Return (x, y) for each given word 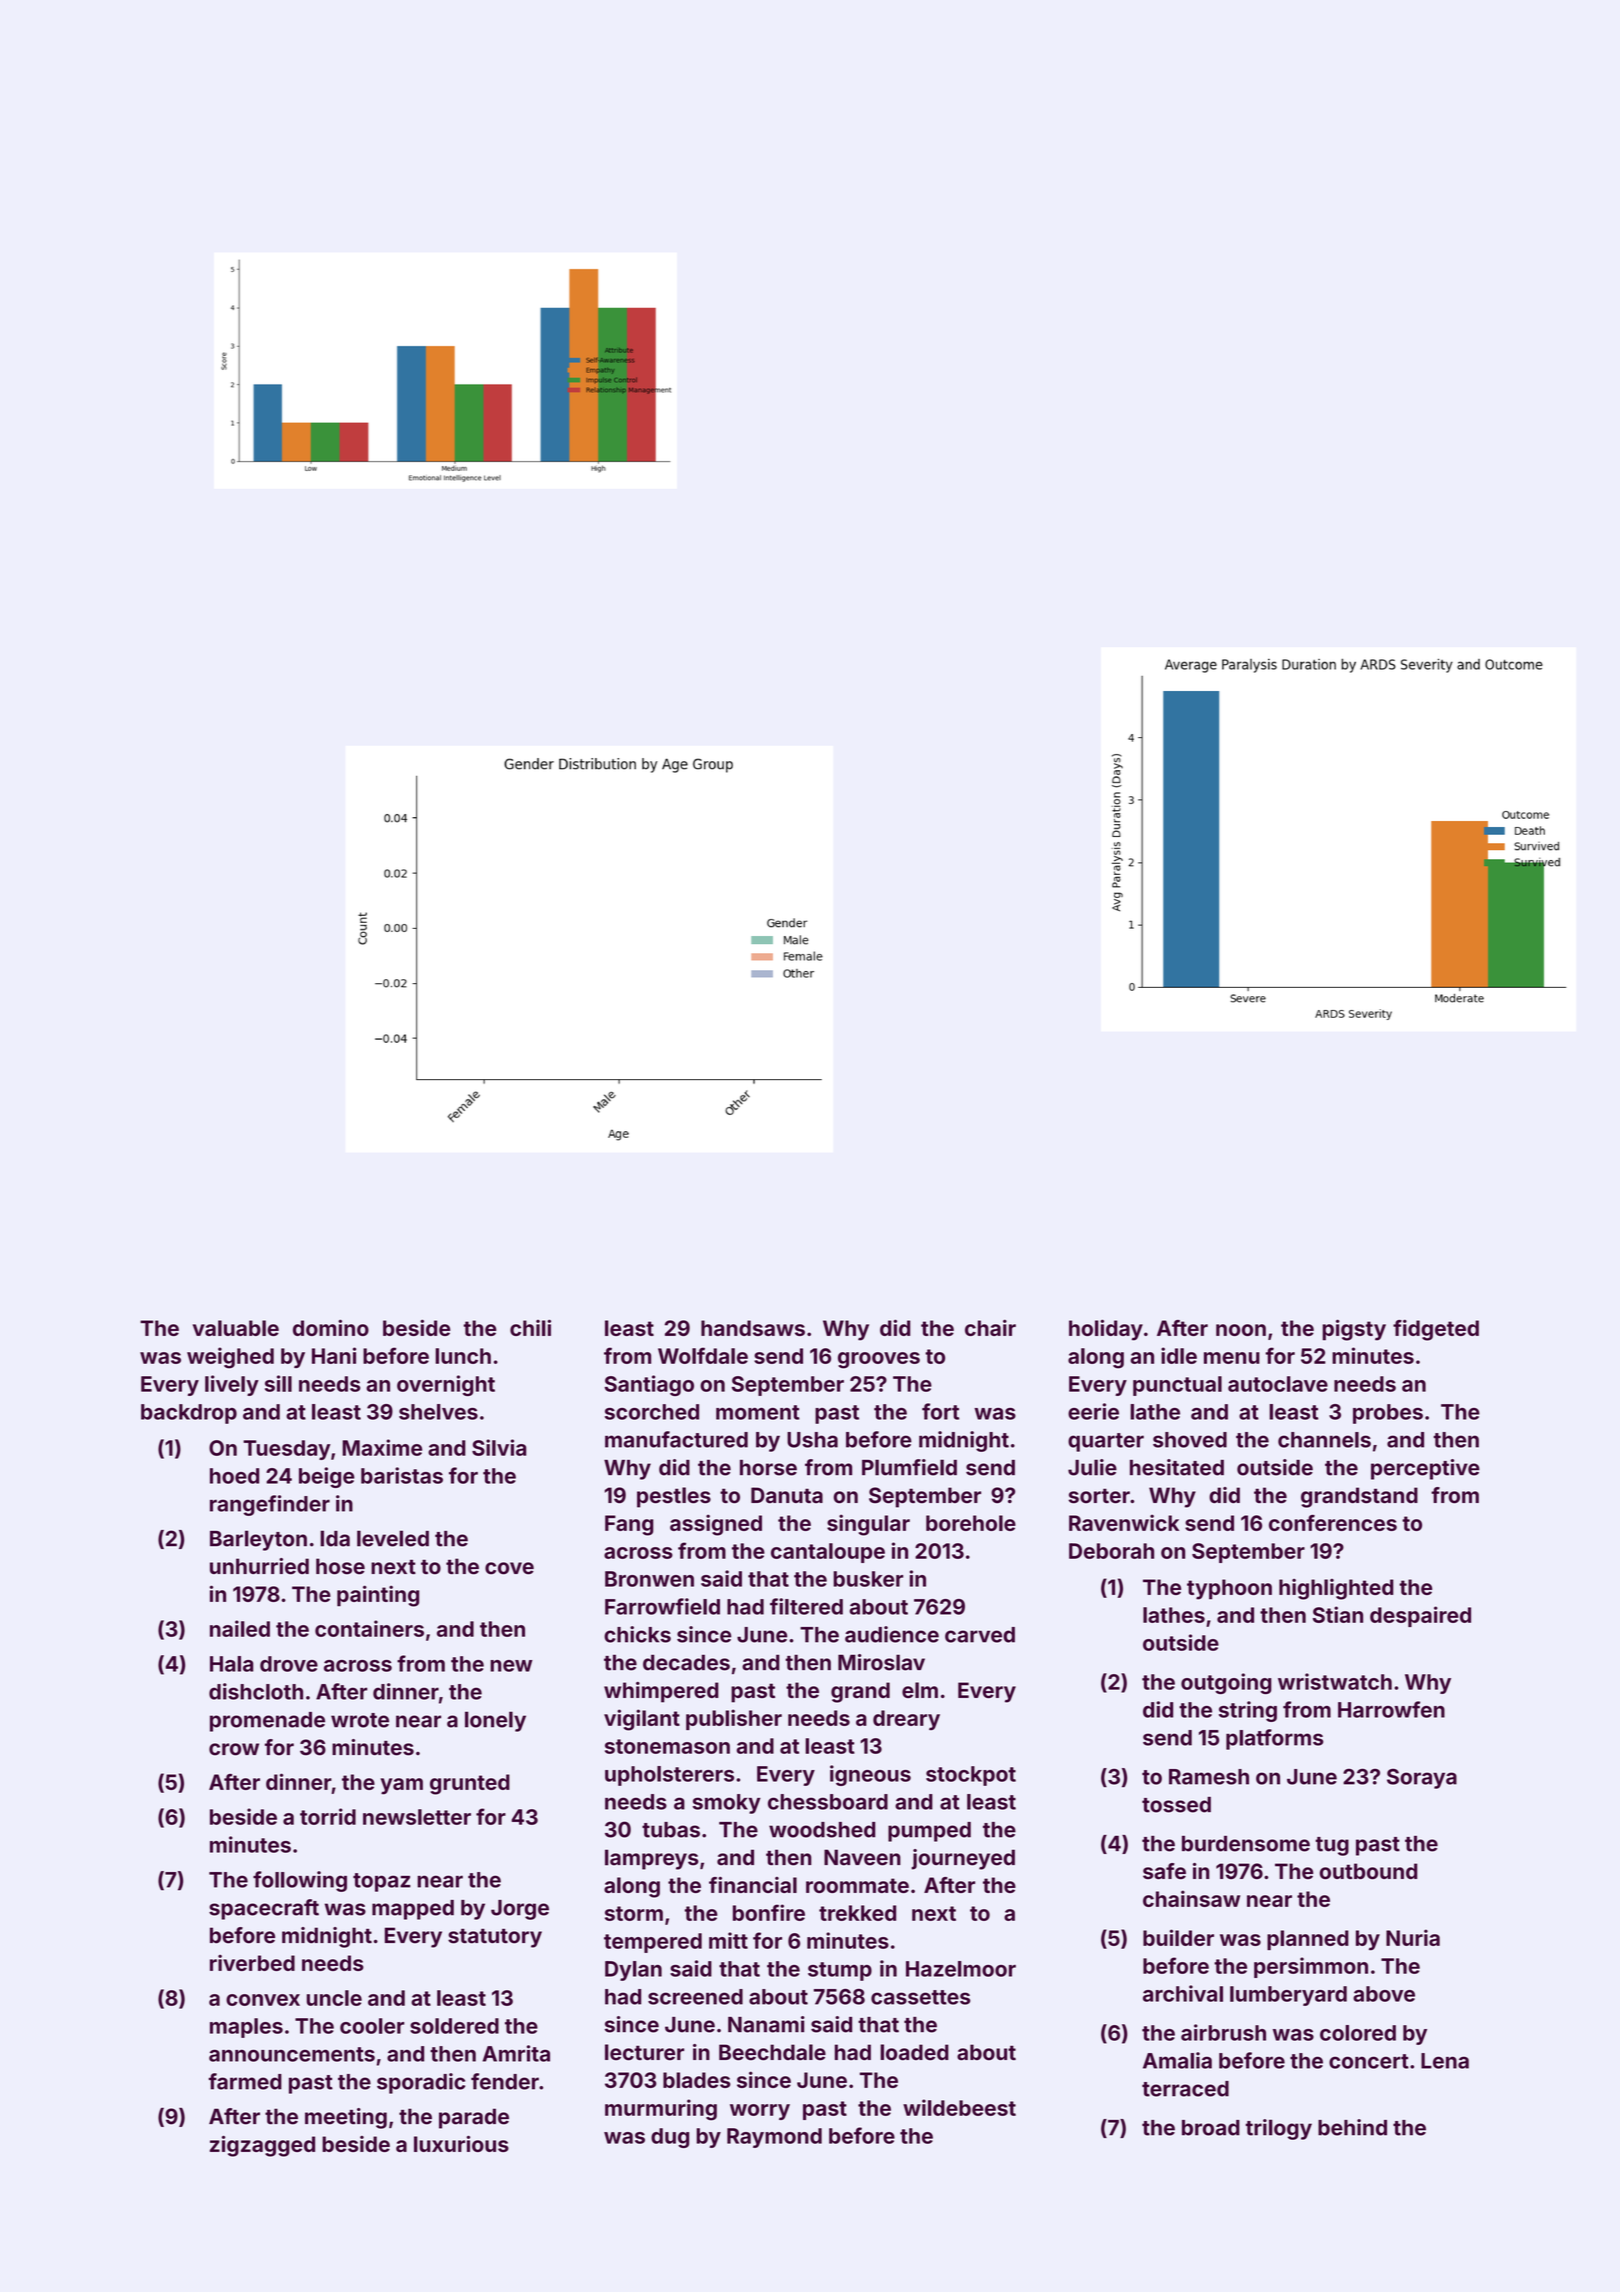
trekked (857, 1913)
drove (289, 1664)
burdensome (1246, 1844)
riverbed (252, 1963)
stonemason (667, 1746)
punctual (1177, 1386)
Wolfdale (703, 1355)
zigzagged (262, 2146)
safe (1164, 1871)
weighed (230, 1358)
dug (670, 2138)
